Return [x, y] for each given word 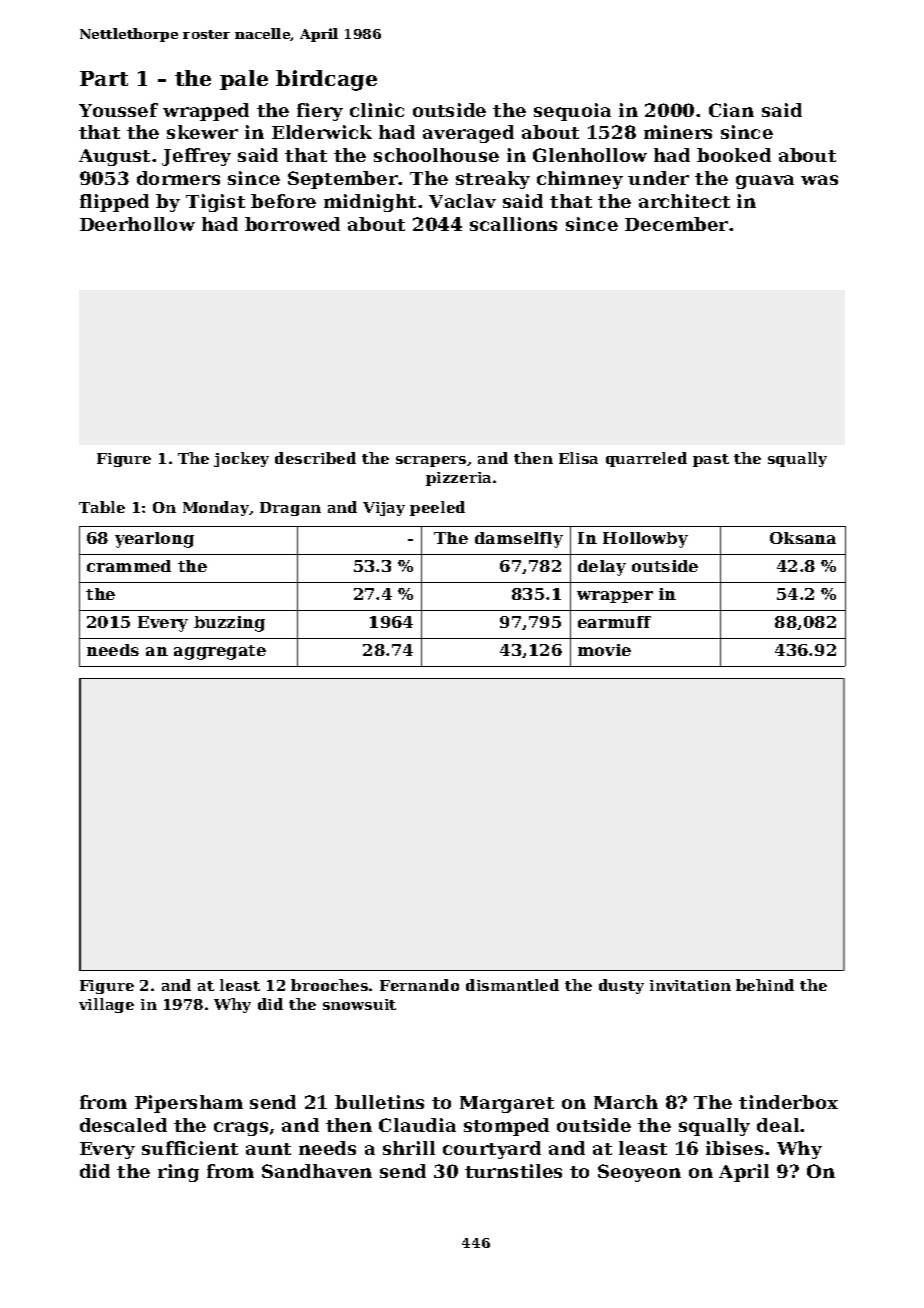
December [676, 224]
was [819, 180]
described [315, 458]
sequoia [572, 112]
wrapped [206, 112]
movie [604, 650]
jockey [241, 459]
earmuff [614, 622]
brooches [329, 985]
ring [178, 1173]
